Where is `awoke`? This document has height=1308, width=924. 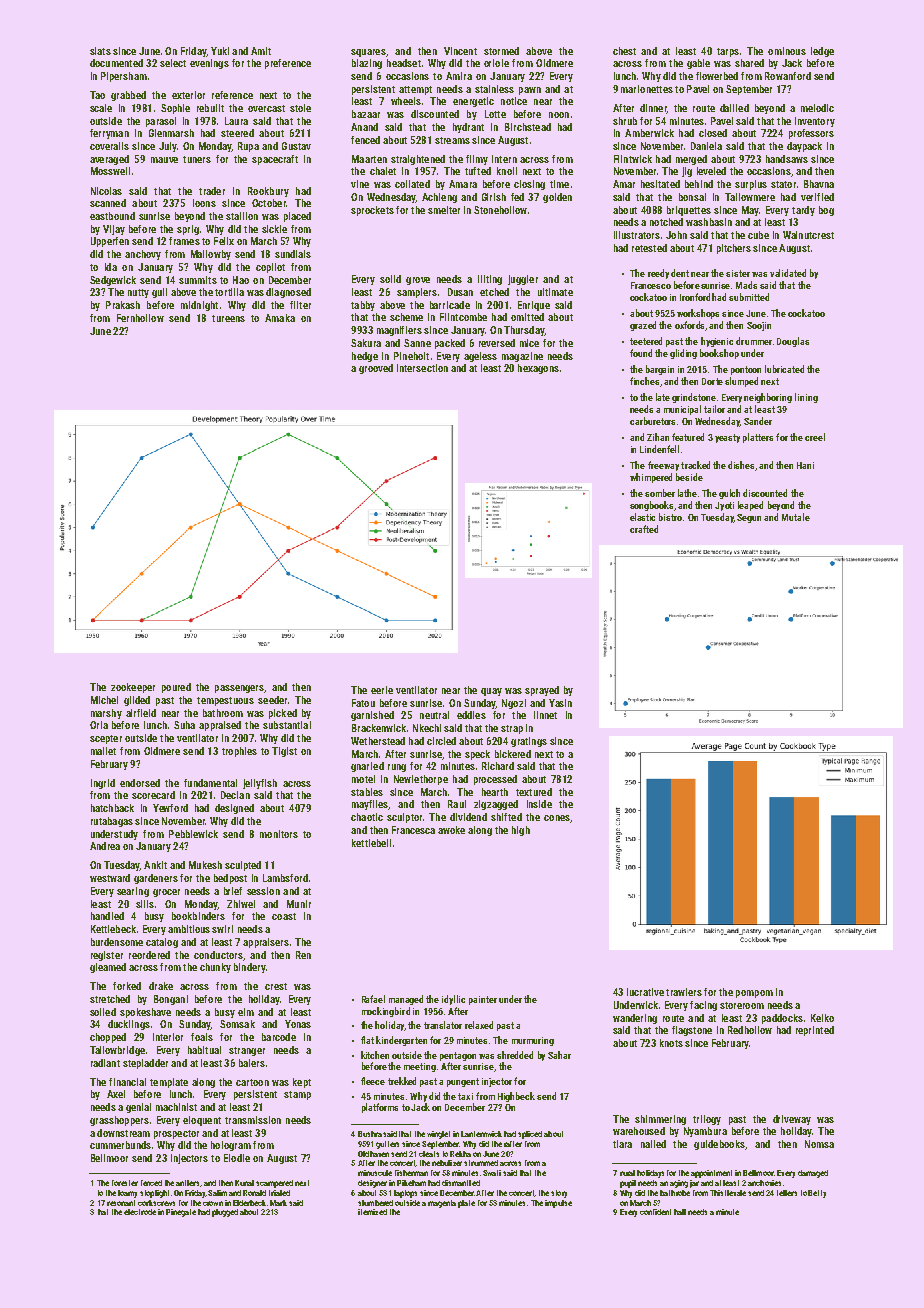
awoke is located at coordinates (451, 830).
